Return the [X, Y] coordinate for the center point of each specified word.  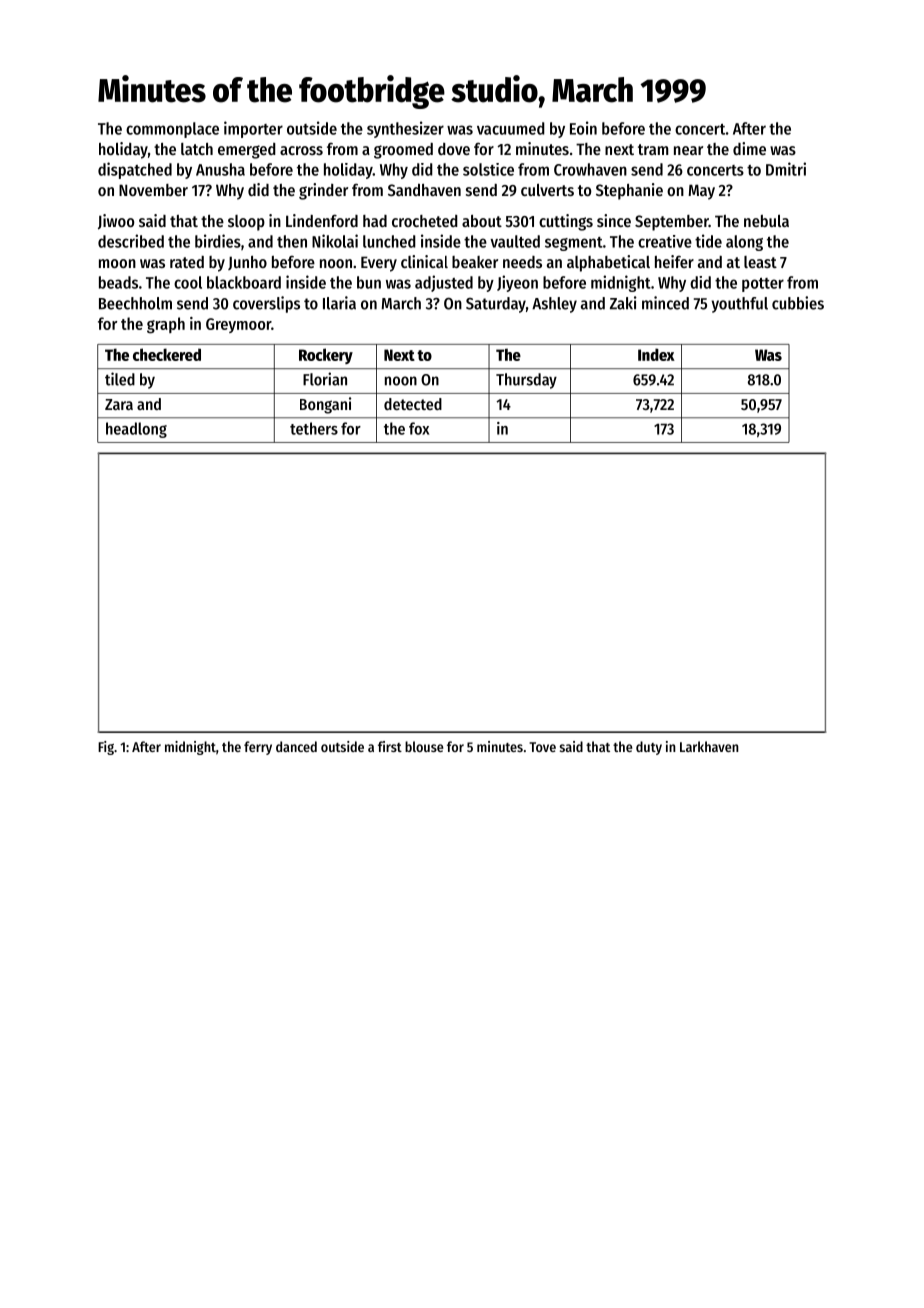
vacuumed [511, 128]
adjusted [444, 283]
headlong [136, 430]
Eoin [583, 128]
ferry [258, 748]
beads [118, 282]
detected [413, 404]
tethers [314, 428]
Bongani [325, 405]
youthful [740, 305]
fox [419, 428]
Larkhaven [709, 746]
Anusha [220, 169]
